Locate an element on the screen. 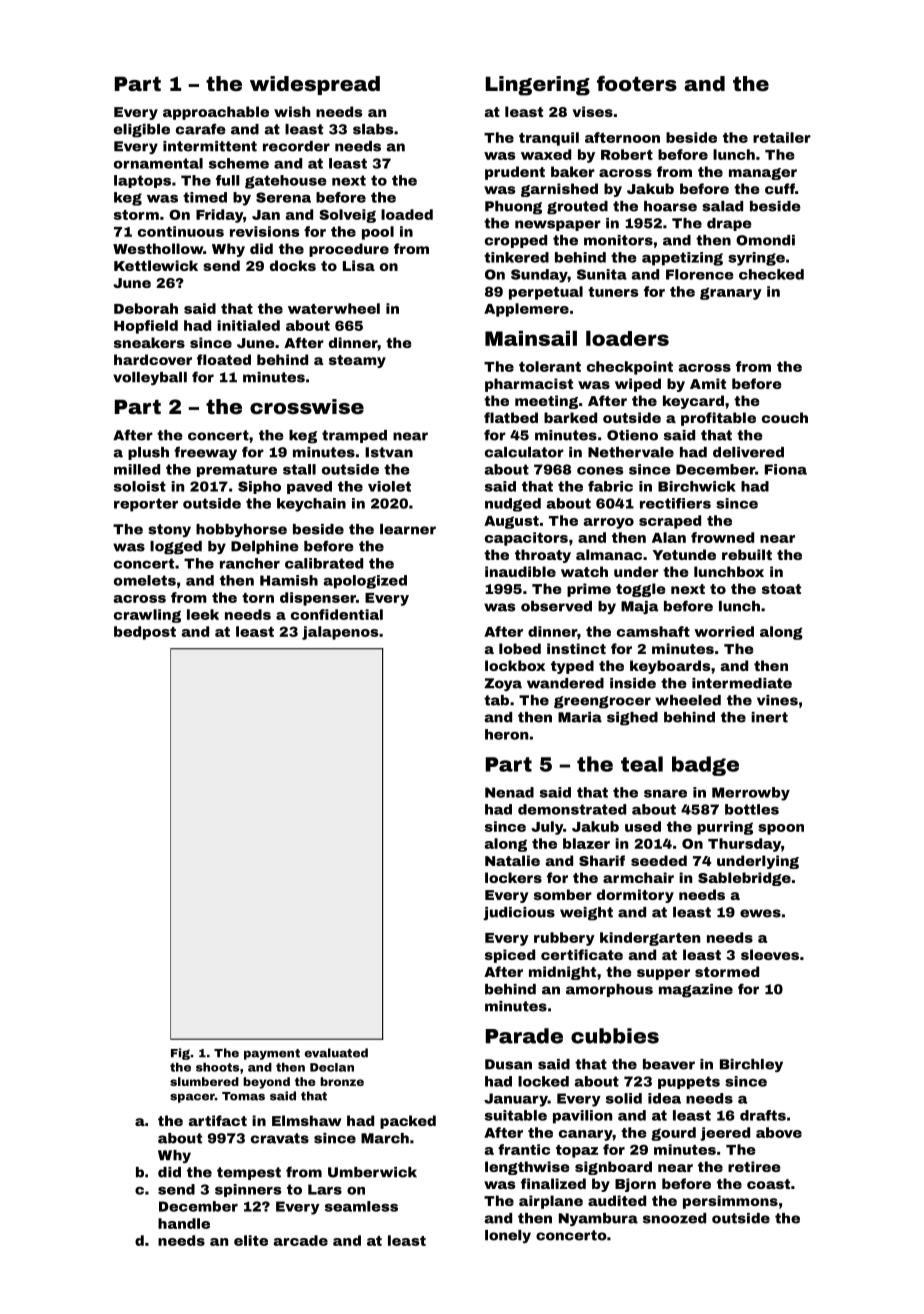  elite is located at coordinates (251, 1240).
